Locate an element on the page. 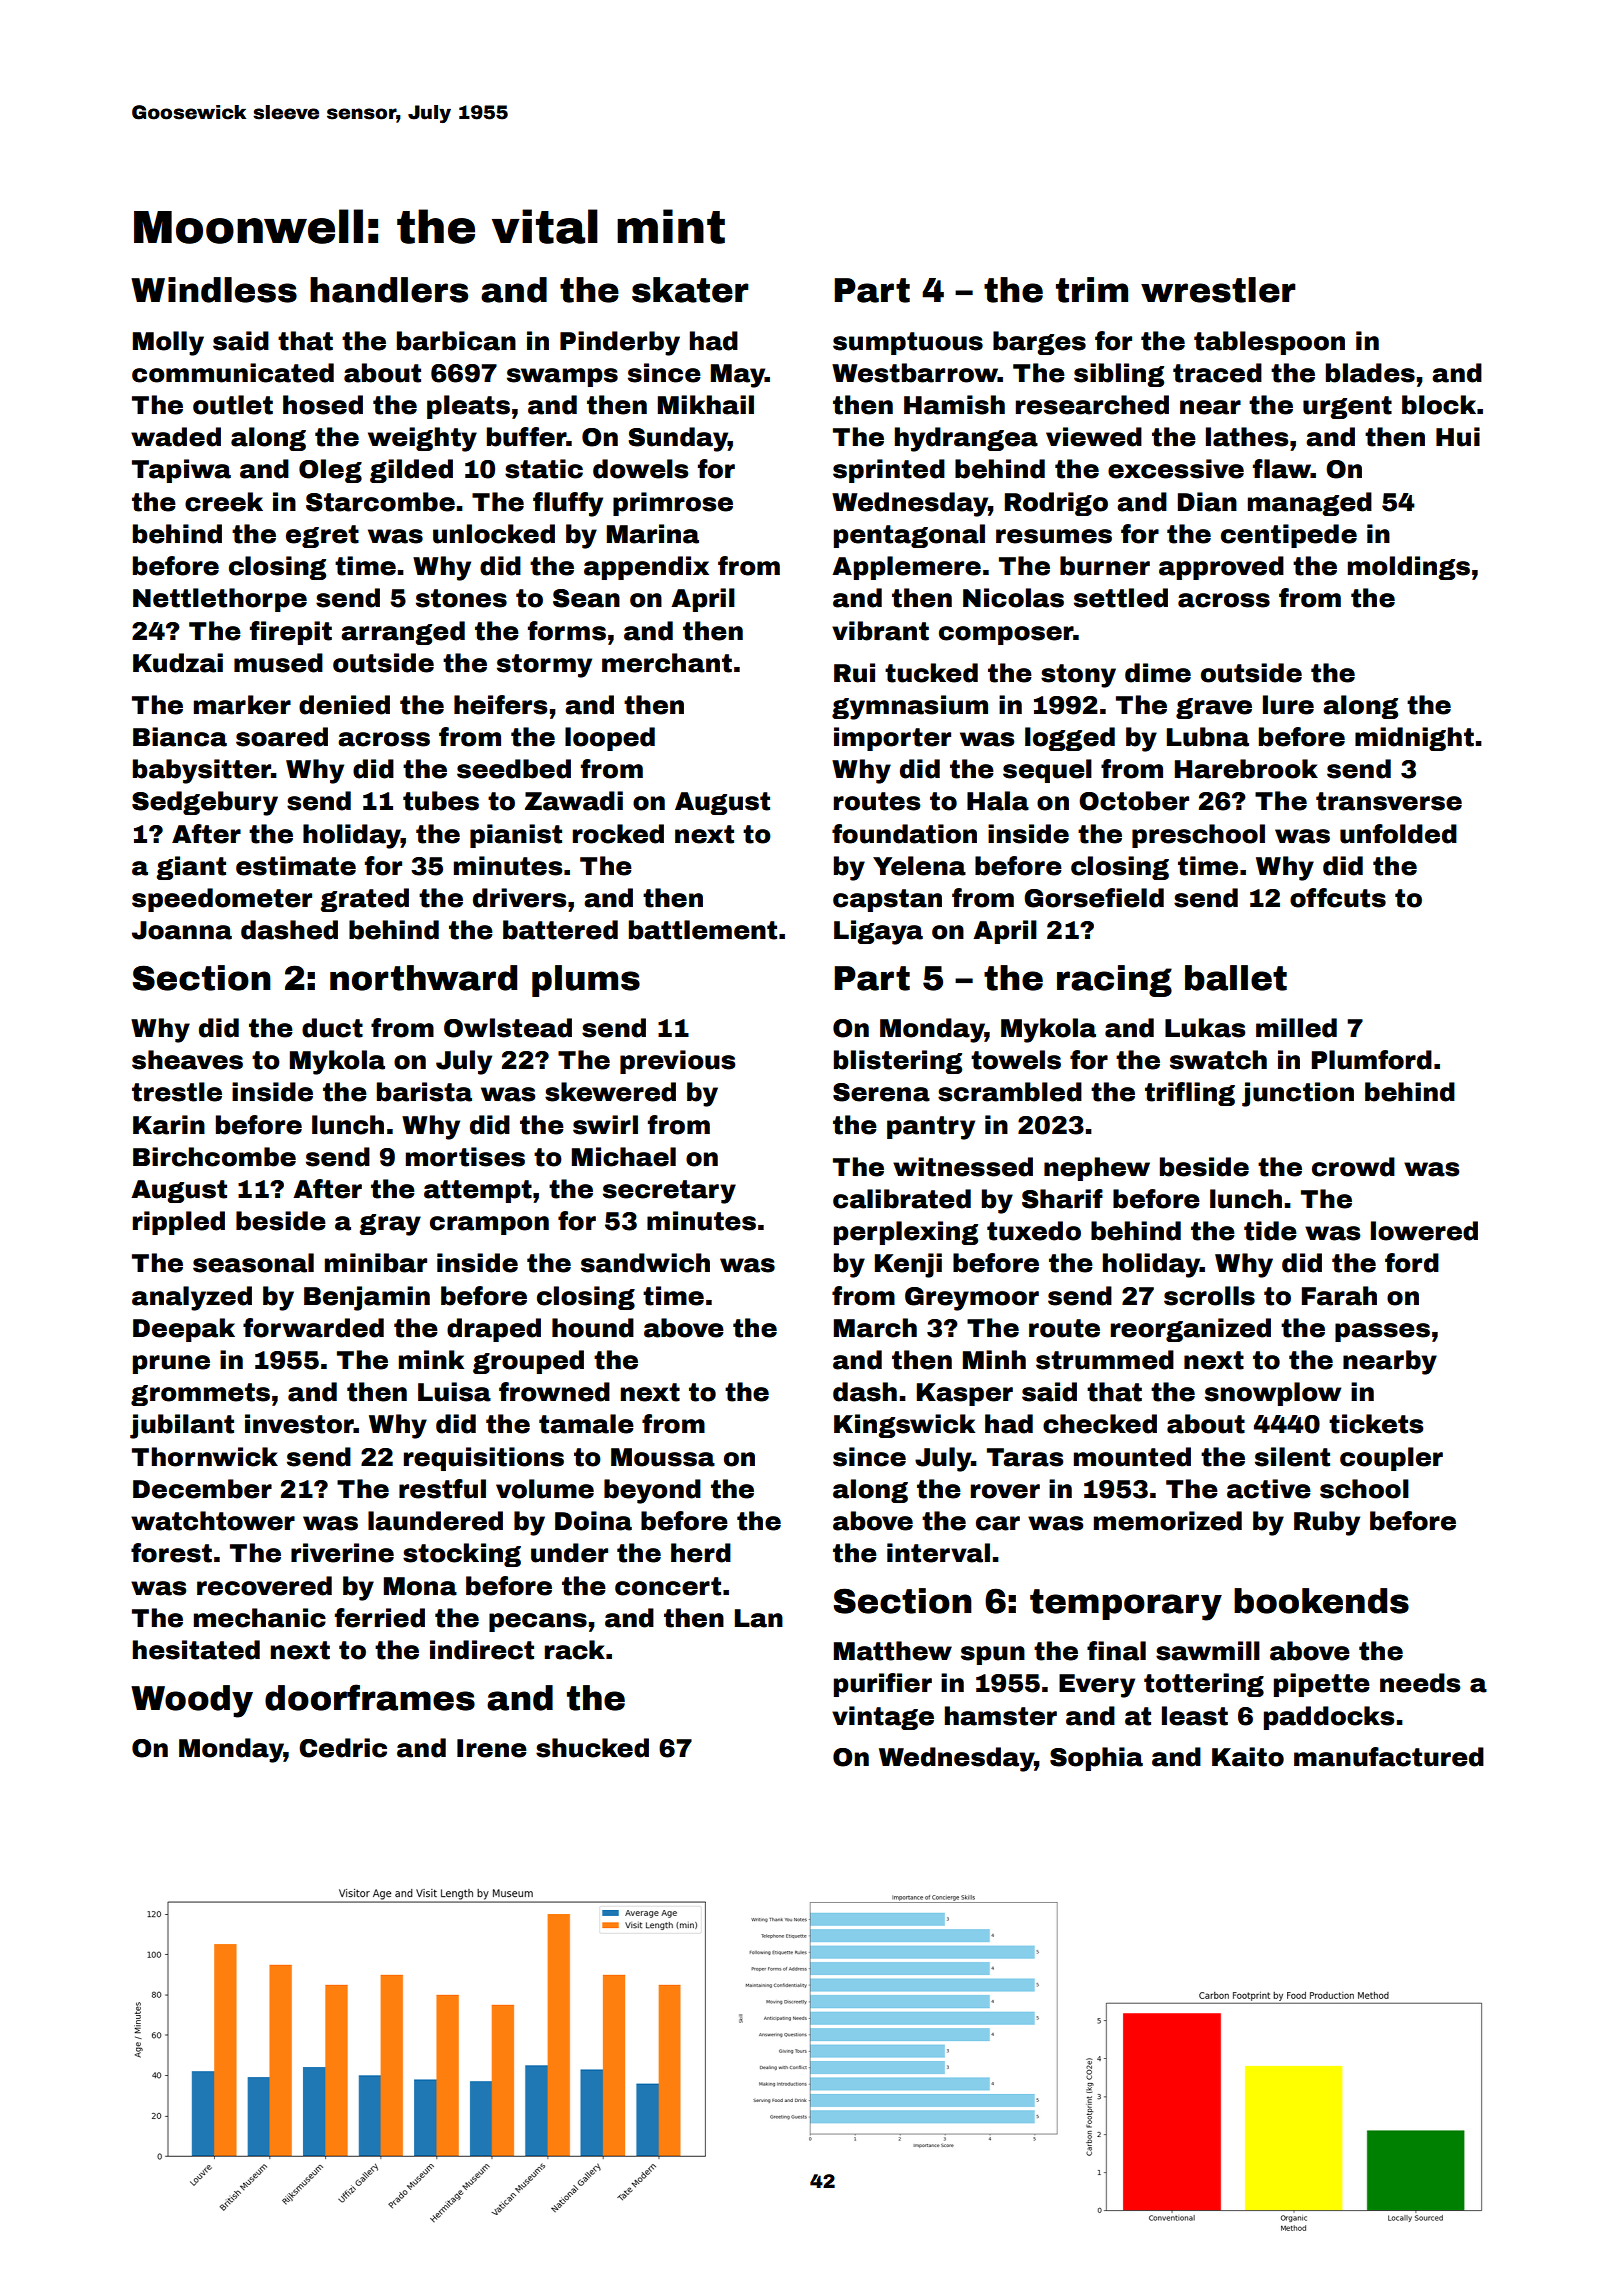 The width and height of the page is (1620, 2292). battered is located at coordinates (560, 930).
